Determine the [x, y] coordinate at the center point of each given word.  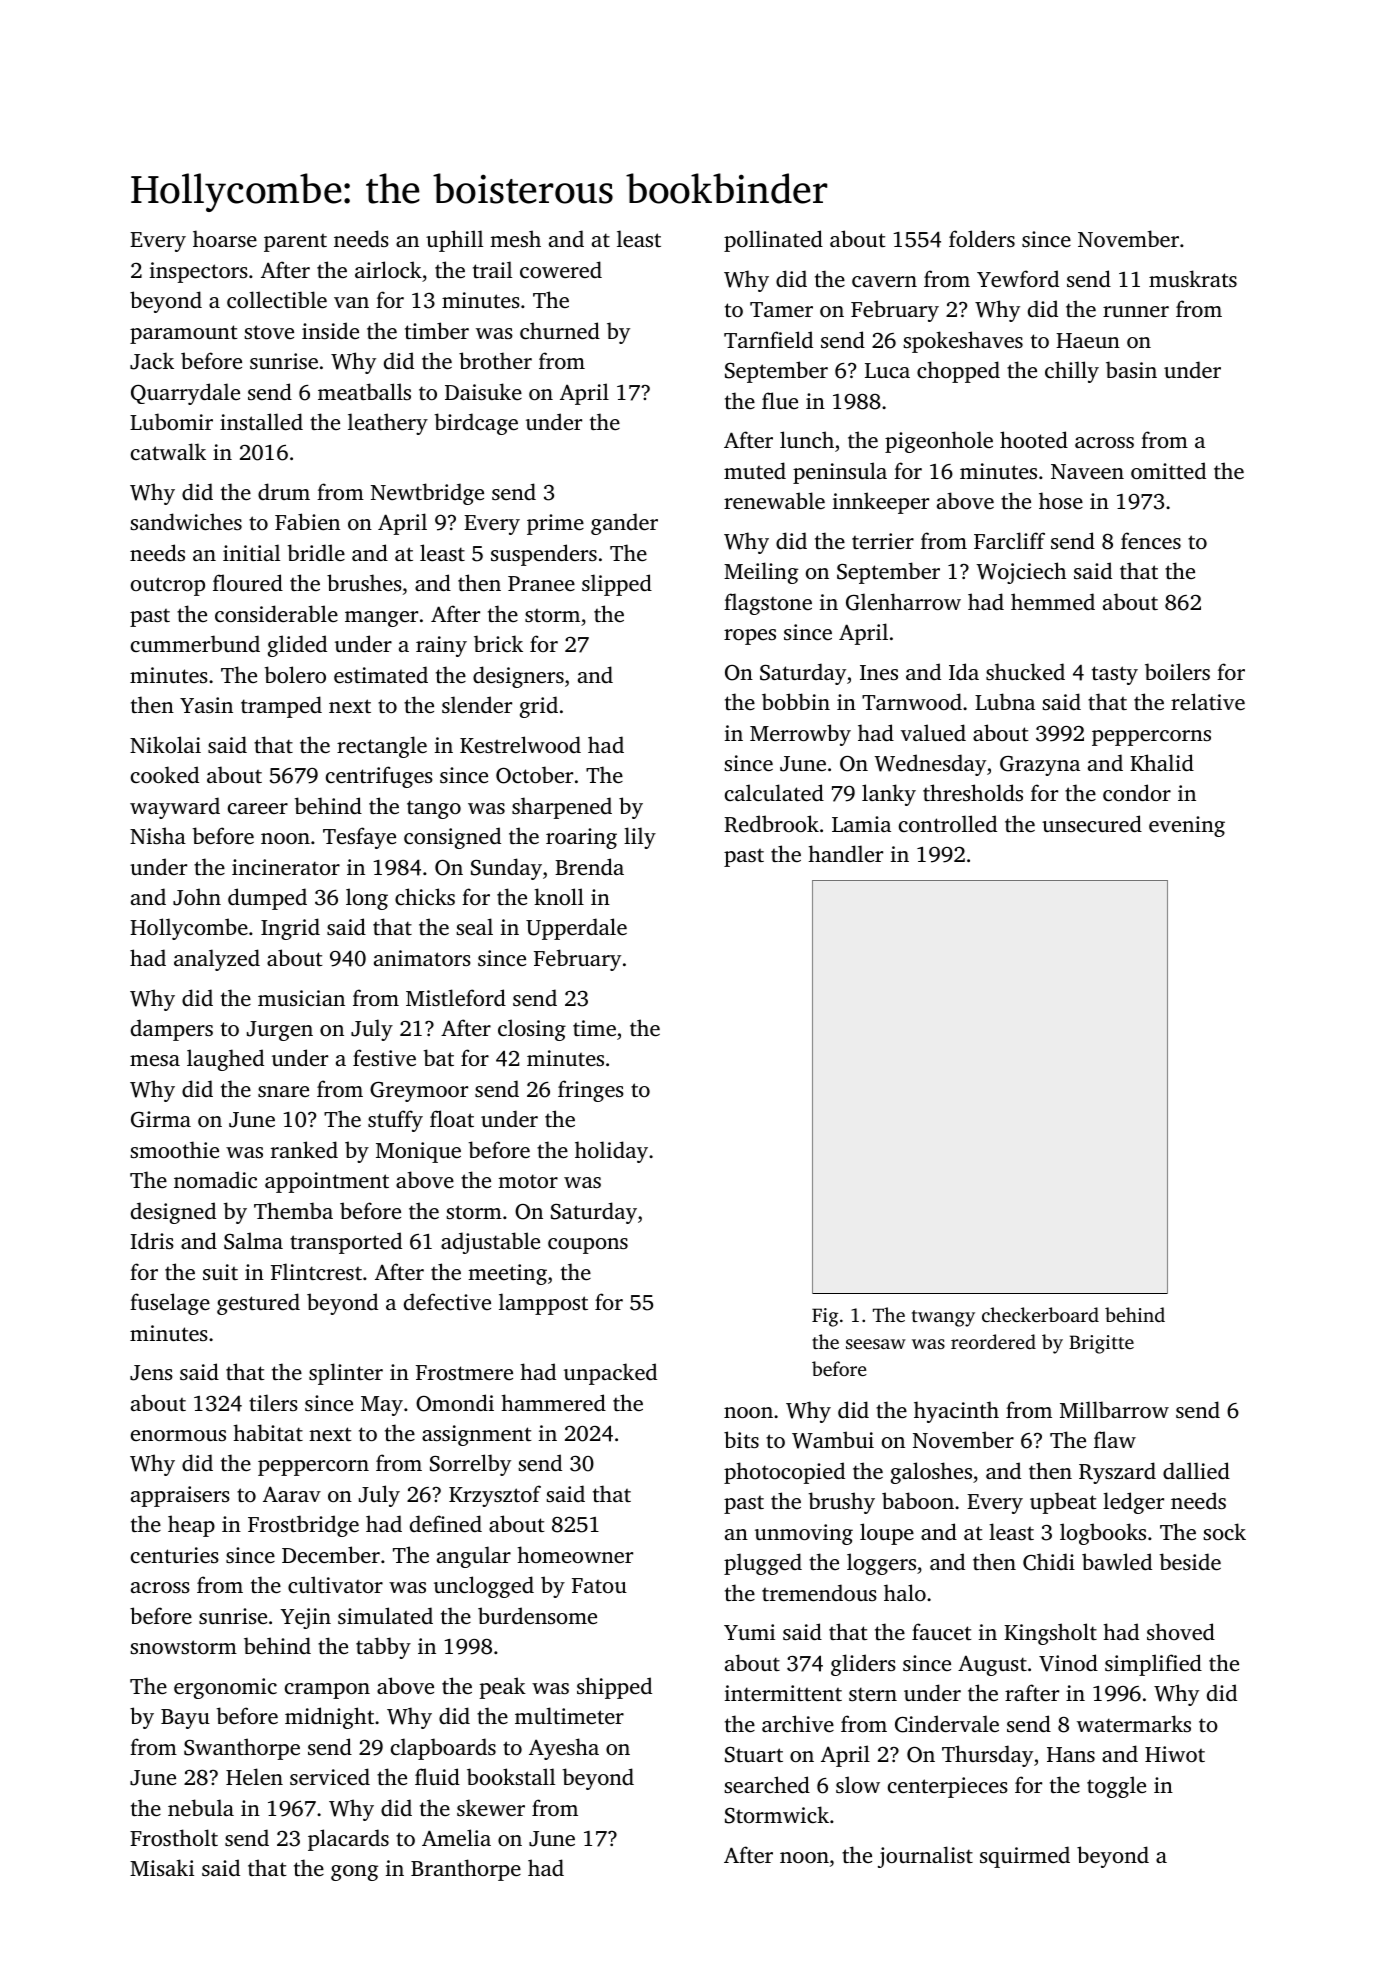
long [367, 899]
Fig [825, 1317]
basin [1131, 369]
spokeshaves [963, 342]
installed [261, 421]
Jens [151, 1373]
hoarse [225, 238]
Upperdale [576, 929]
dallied [1196, 1470]
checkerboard [1040, 1314]
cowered [561, 269]
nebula [201, 1807]
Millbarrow [1114, 1409]
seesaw [876, 1344]
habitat [268, 1432]
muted [755, 470]
